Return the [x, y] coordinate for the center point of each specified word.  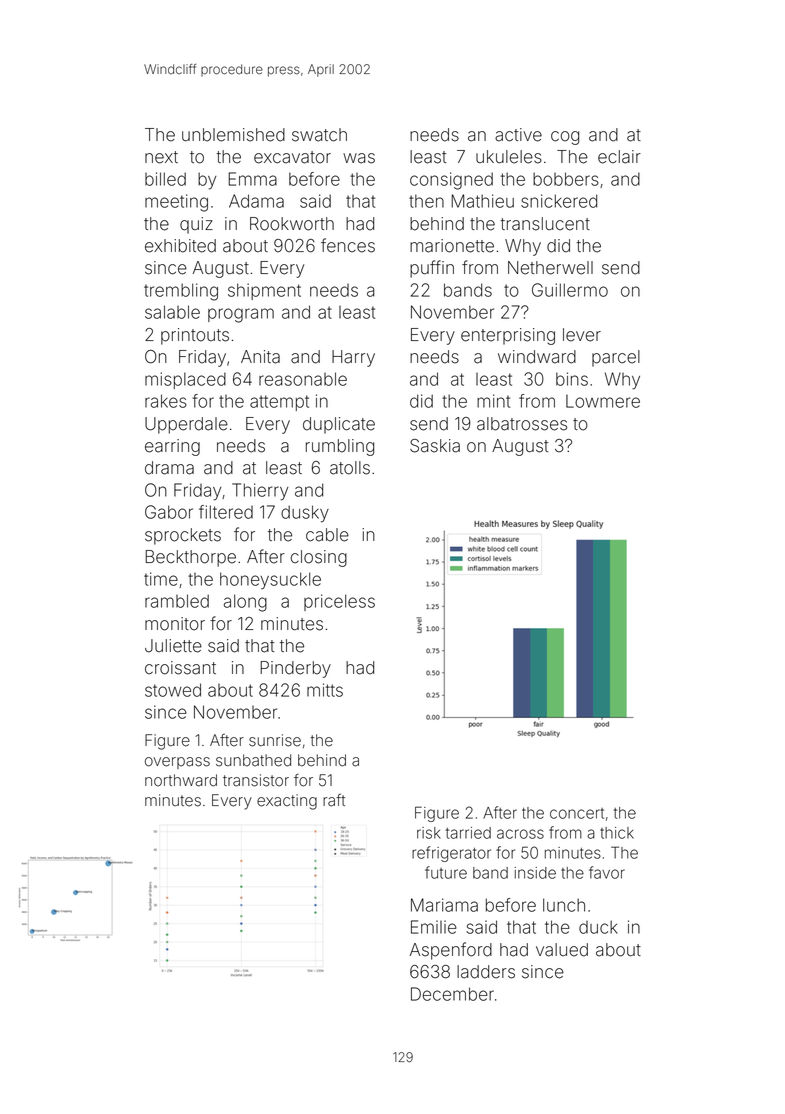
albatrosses [522, 424]
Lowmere [603, 401]
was [359, 158]
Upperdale [186, 425]
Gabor [169, 512]
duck [598, 927]
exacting [287, 802]
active [518, 135]
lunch [564, 905]
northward [181, 780]
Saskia [435, 446]
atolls [350, 468]
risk [429, 833]
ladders [486, 972]
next [161, 157]
